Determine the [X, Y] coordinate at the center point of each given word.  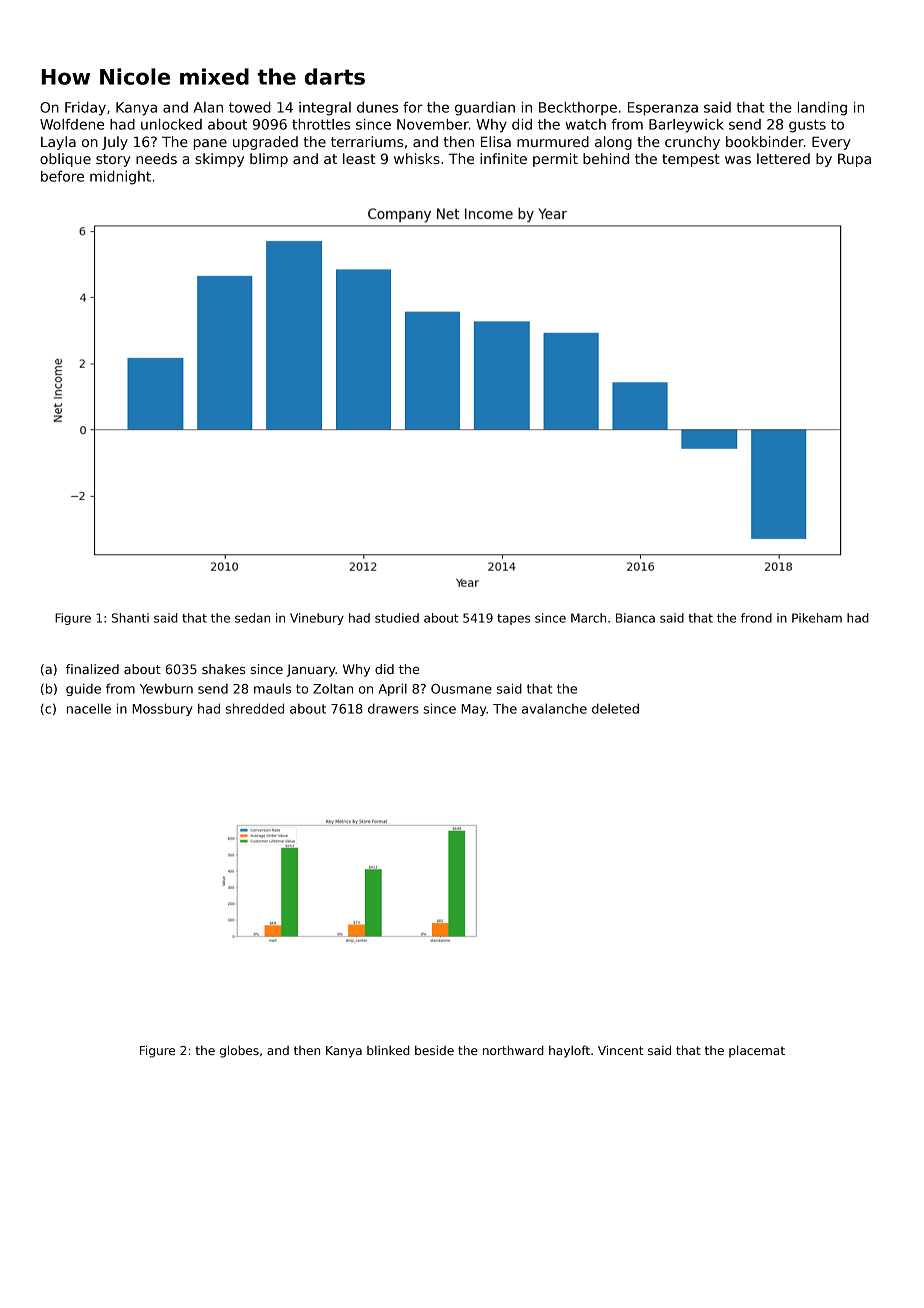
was [738, 160]
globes [239, 1051]
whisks [417, 158]
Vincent [621, 1050]
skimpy [219, 160]
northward [513, 1050]
